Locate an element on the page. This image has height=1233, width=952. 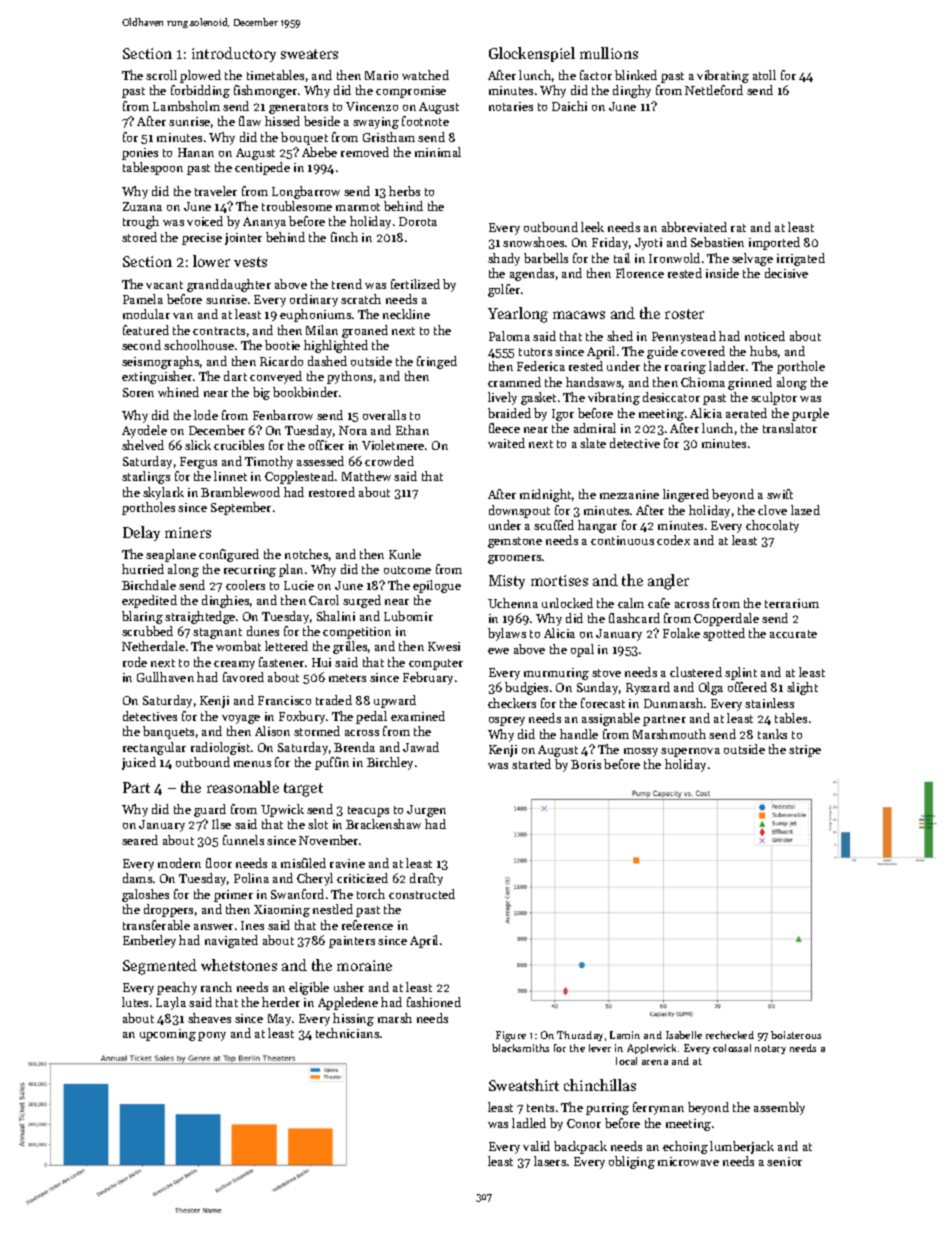
Ethan is located at coordinates (412, 430).
